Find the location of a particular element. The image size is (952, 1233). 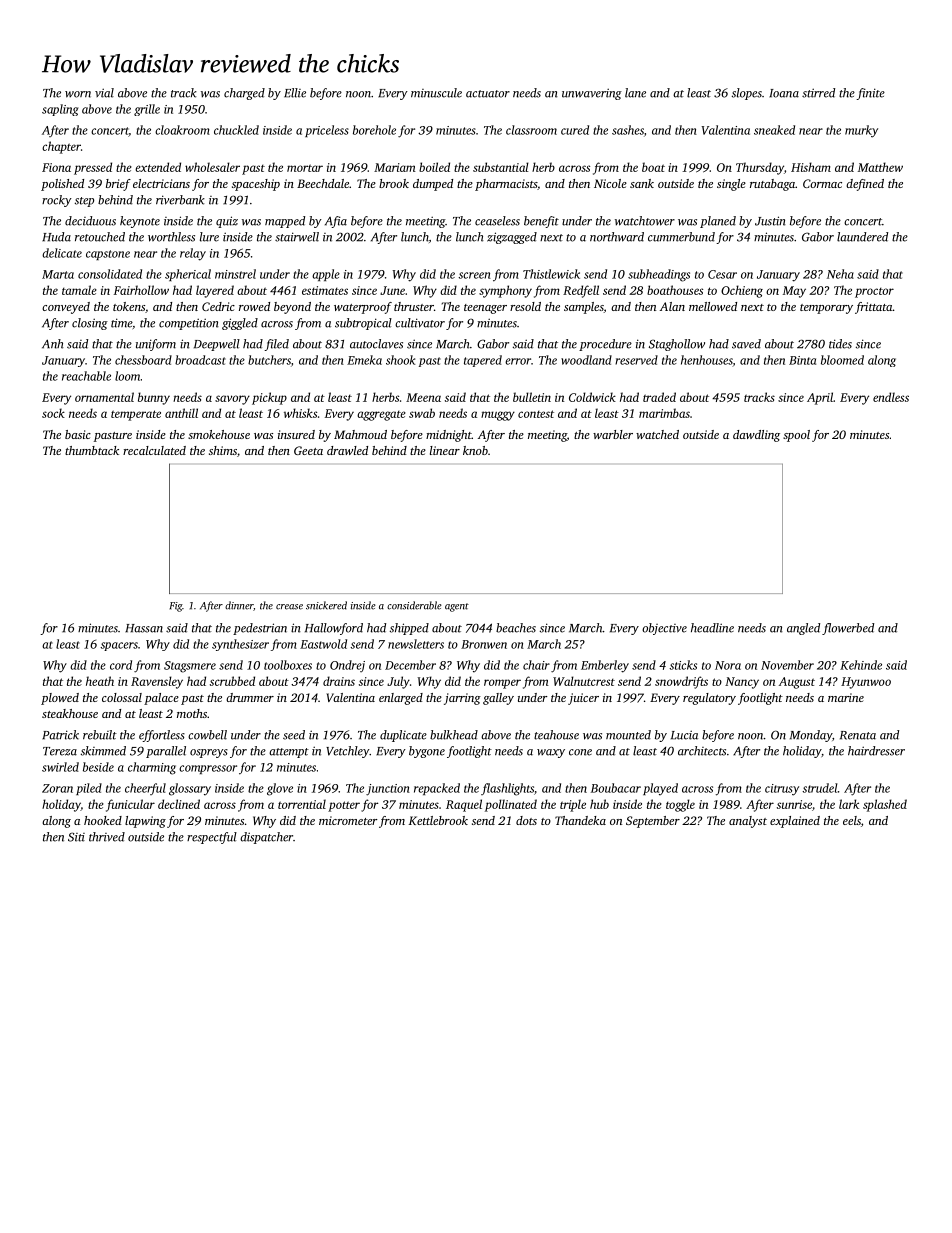

warbler is located at coordinates (613, 434).
